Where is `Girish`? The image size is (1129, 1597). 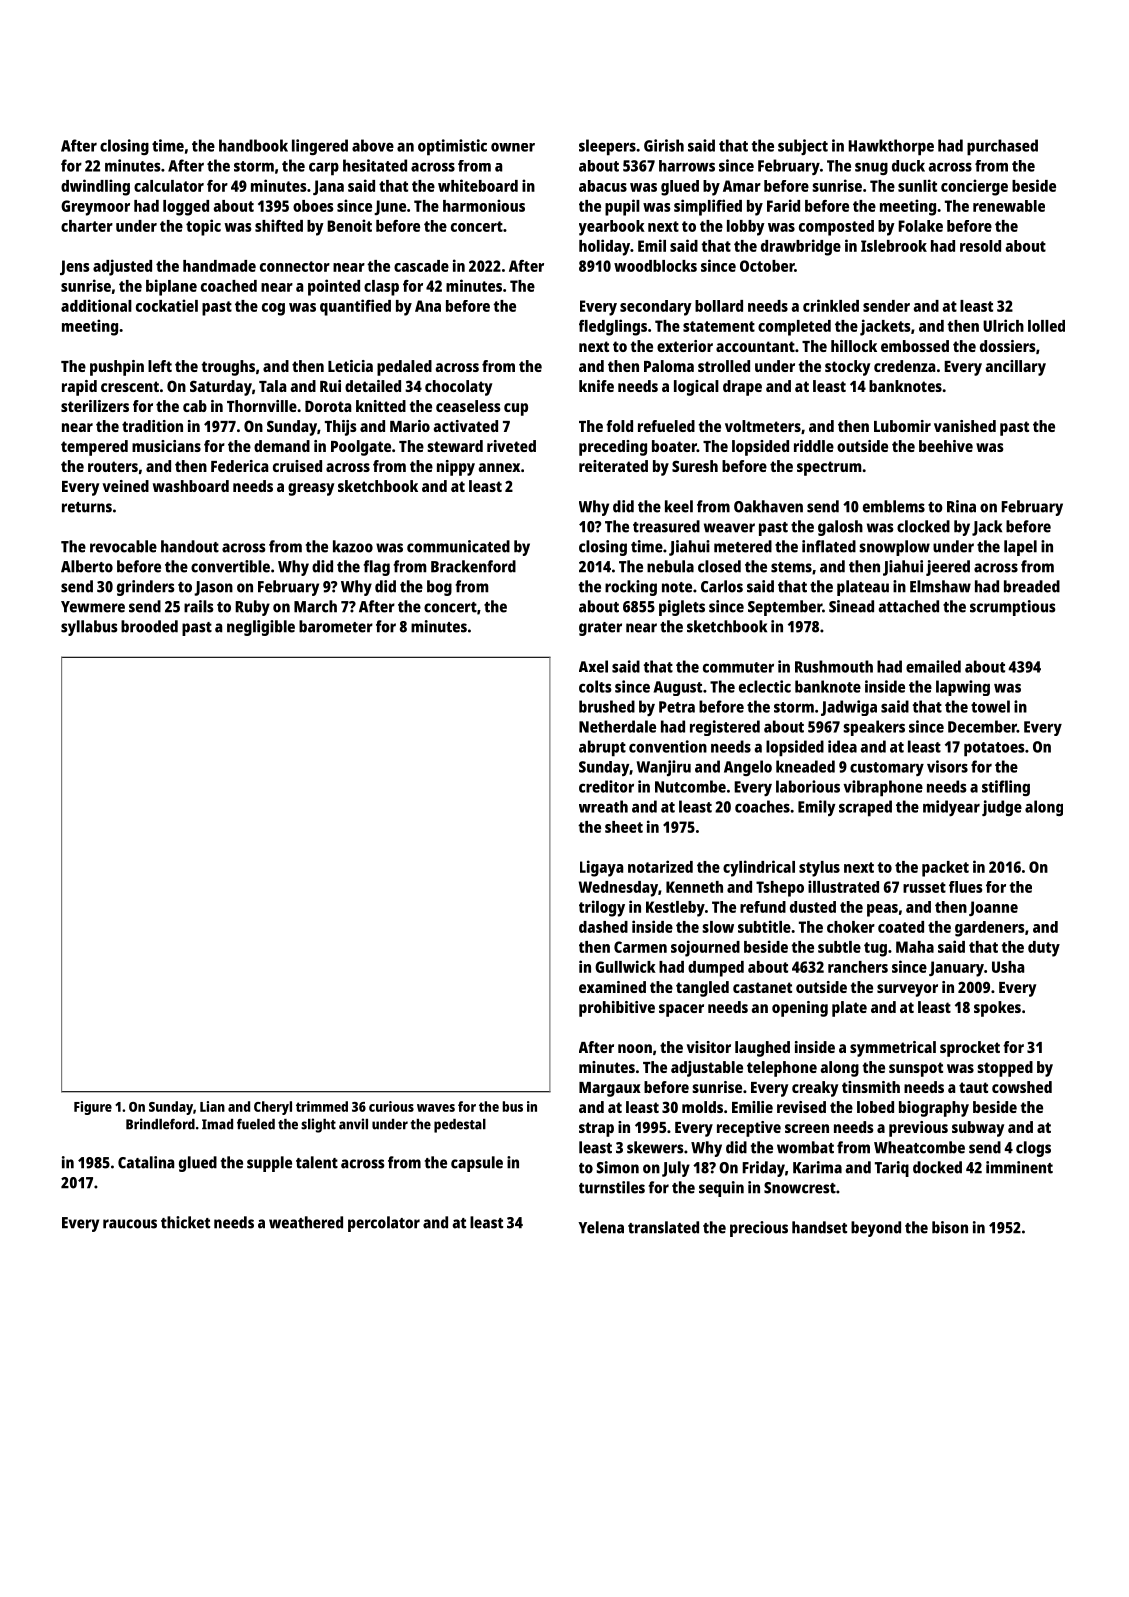
Girish is located at coordinates (664, 145).
